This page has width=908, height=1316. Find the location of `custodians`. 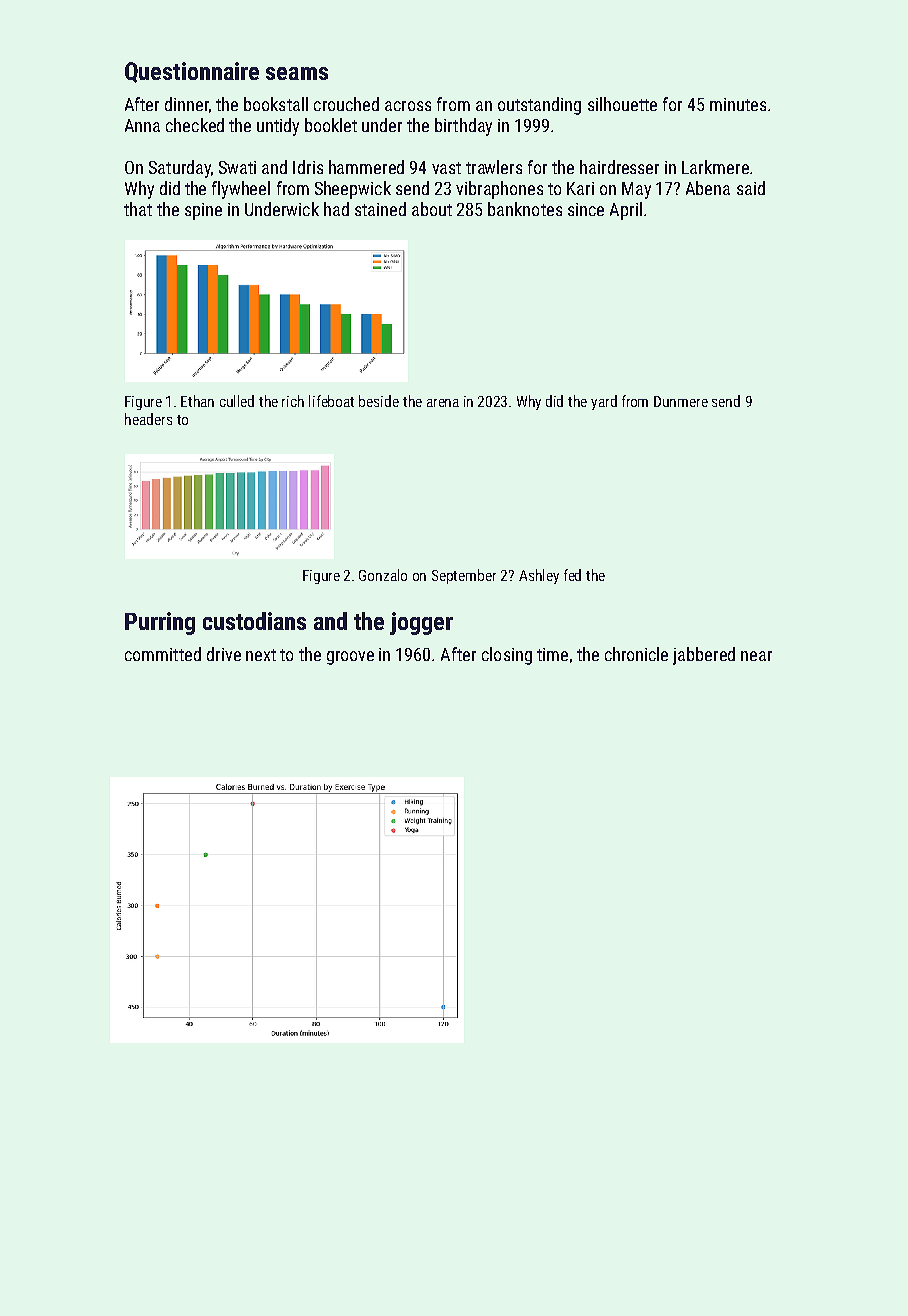

custodians is located at coordinates (254, 621).
